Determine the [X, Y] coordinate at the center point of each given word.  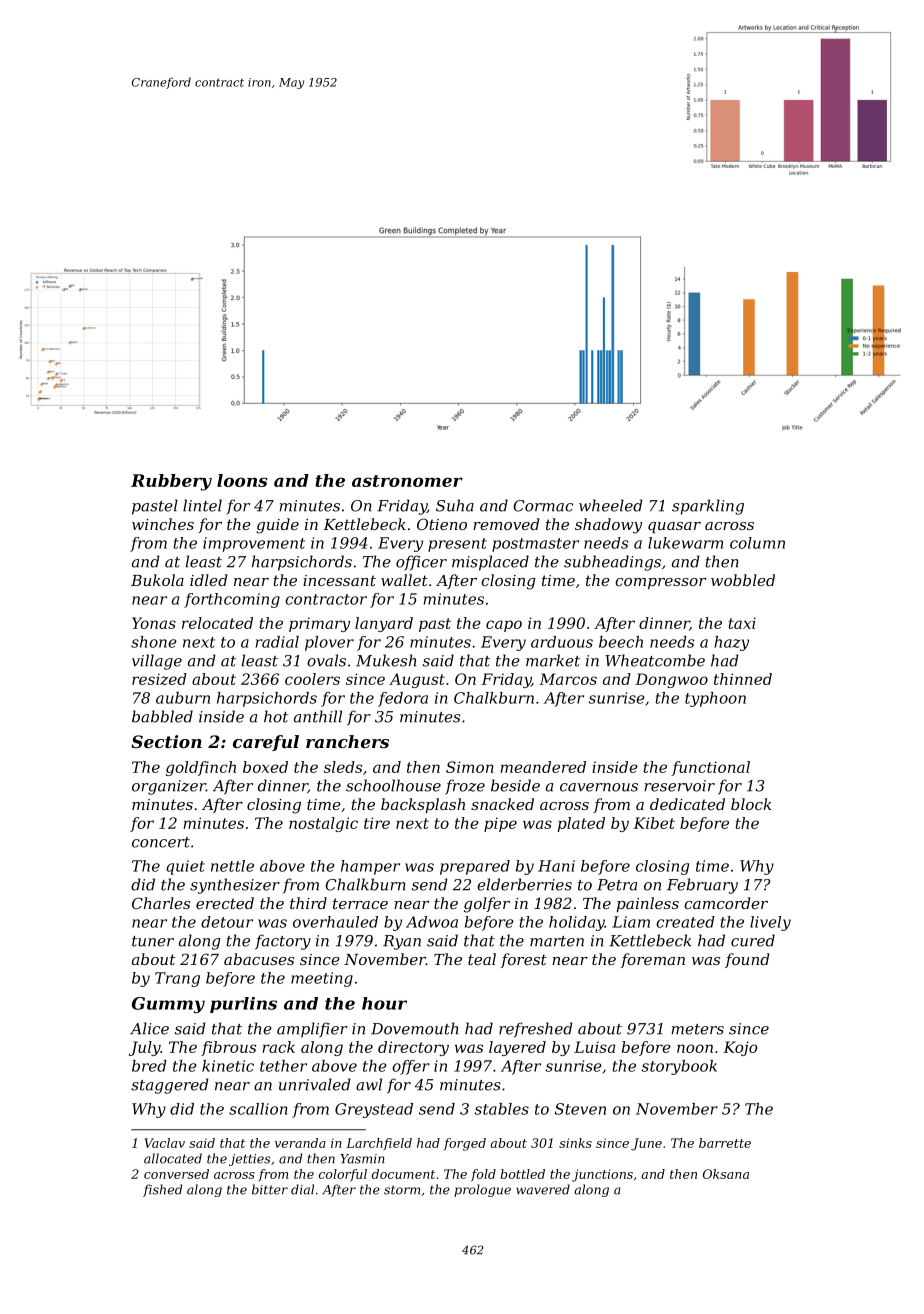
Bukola [157, 580]
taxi [742, 623]
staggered [170, 1086]
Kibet [654, 823]
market [553, 660]
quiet [185, 867]
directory [413, 1048]
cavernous [599, 787]
